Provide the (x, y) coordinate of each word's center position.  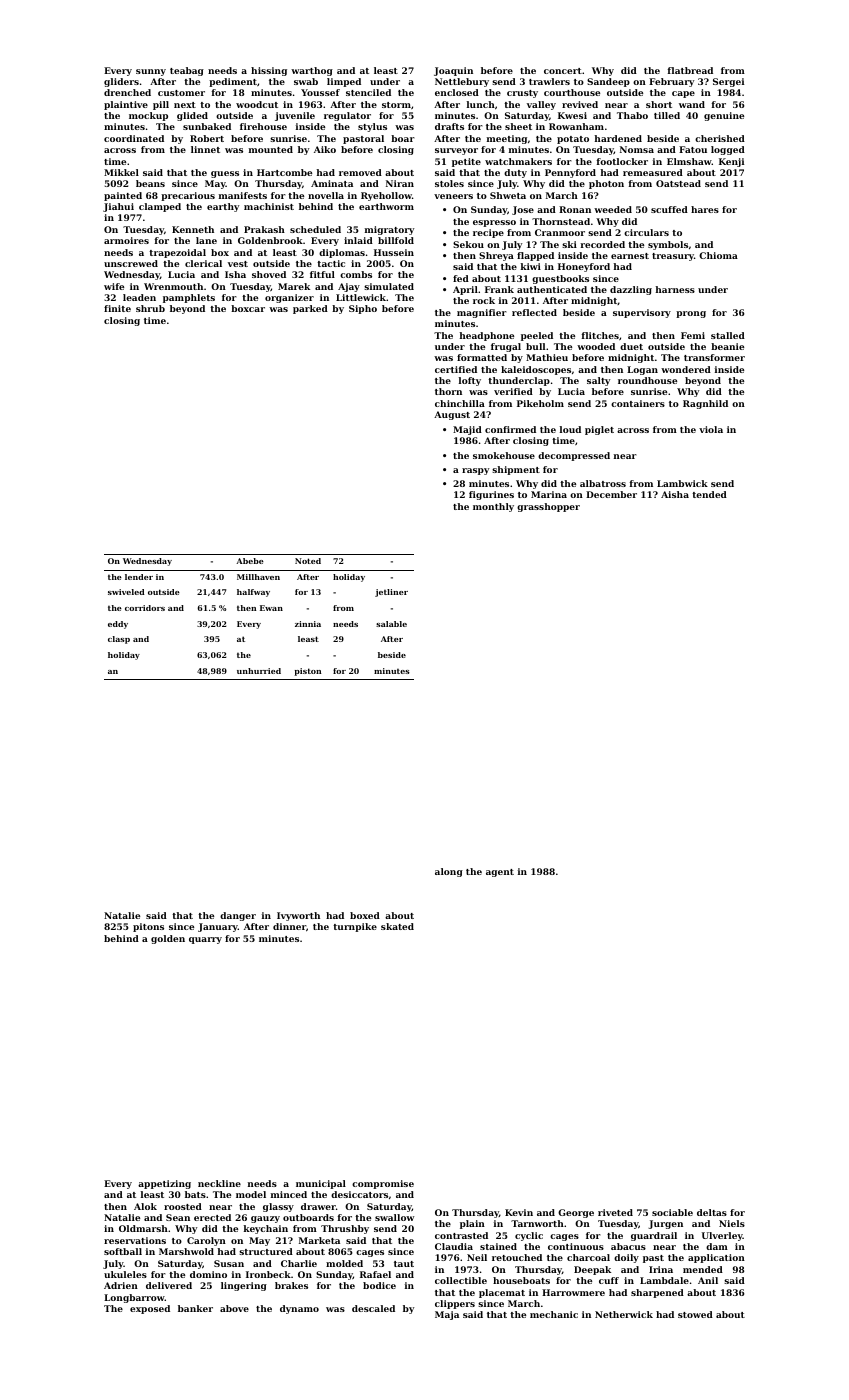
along (449, 872)
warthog (312, 71)
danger (238, 916)
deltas (712, 1212)
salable (391, 624)
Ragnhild (705, 404)
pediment (233, 82)
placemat (502, 1293)
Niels (732, 1223)
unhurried (259, 671)
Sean (178, 1217)
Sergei (728, 82)
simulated (389, 286)
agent (500, 873)
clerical (203, 263)
